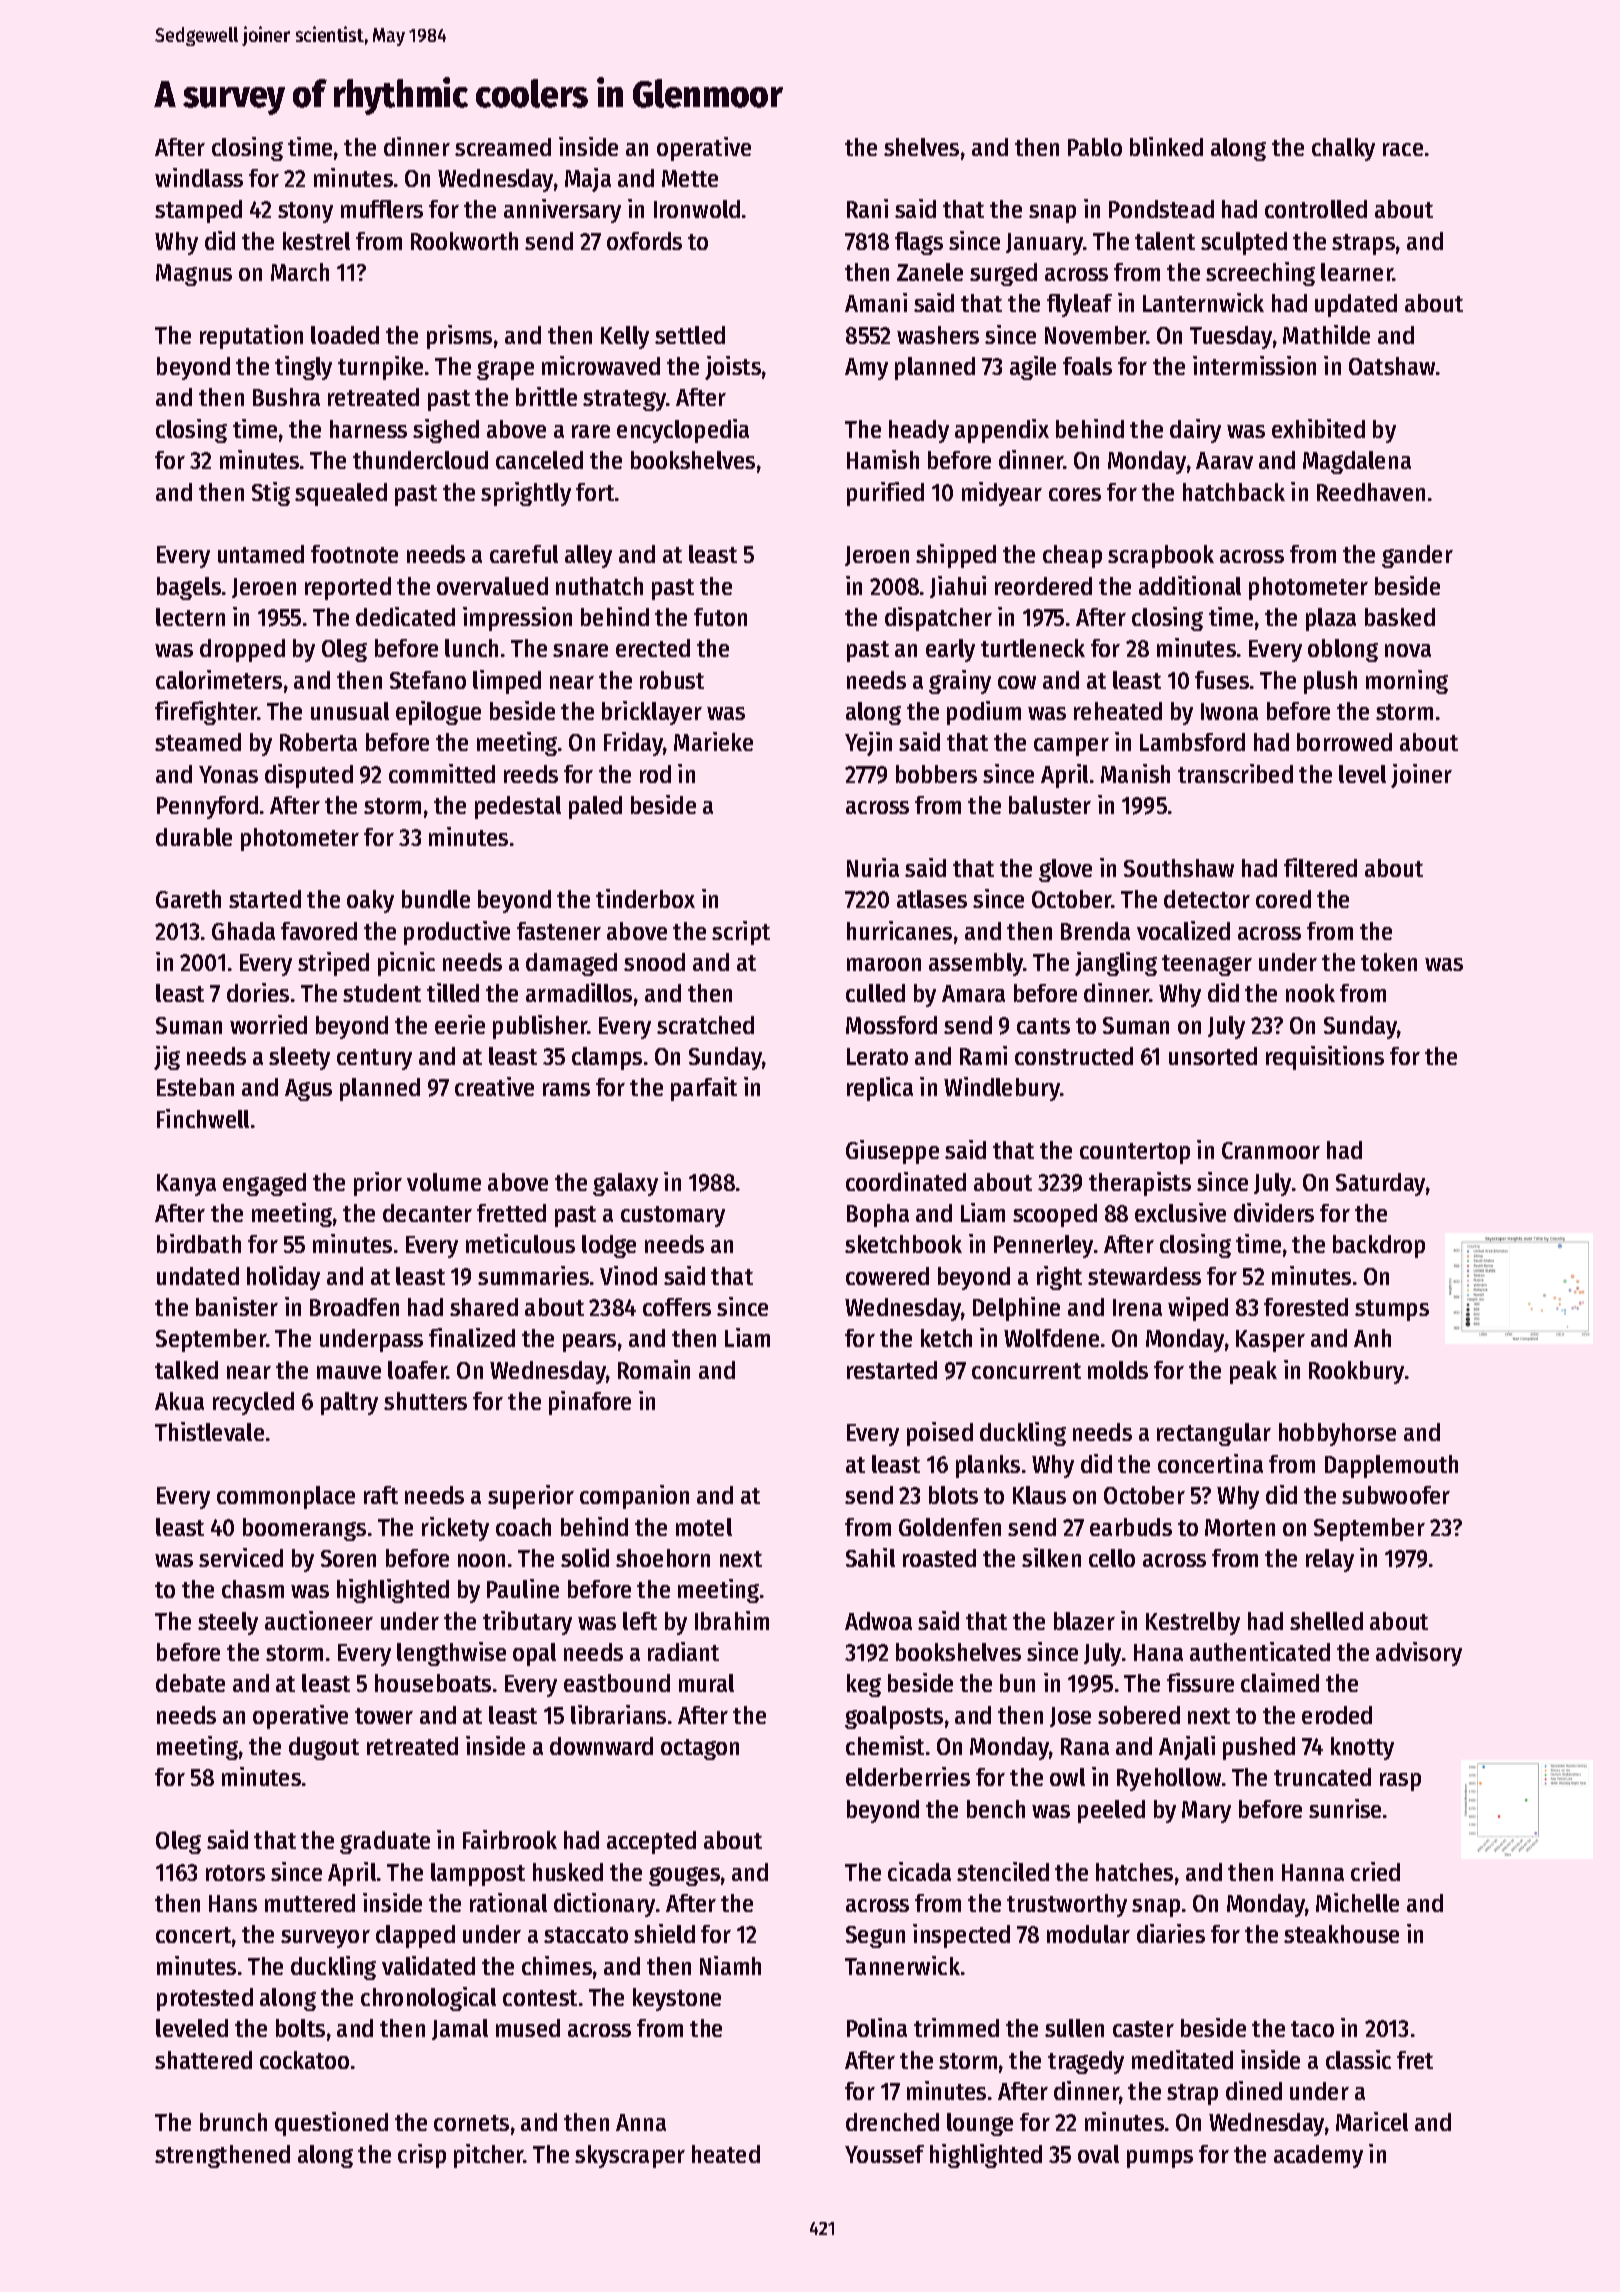  What do you see at coordinates (489, 2156) in the document?
I see `pitcher` at bounding box center [489, 2156].
